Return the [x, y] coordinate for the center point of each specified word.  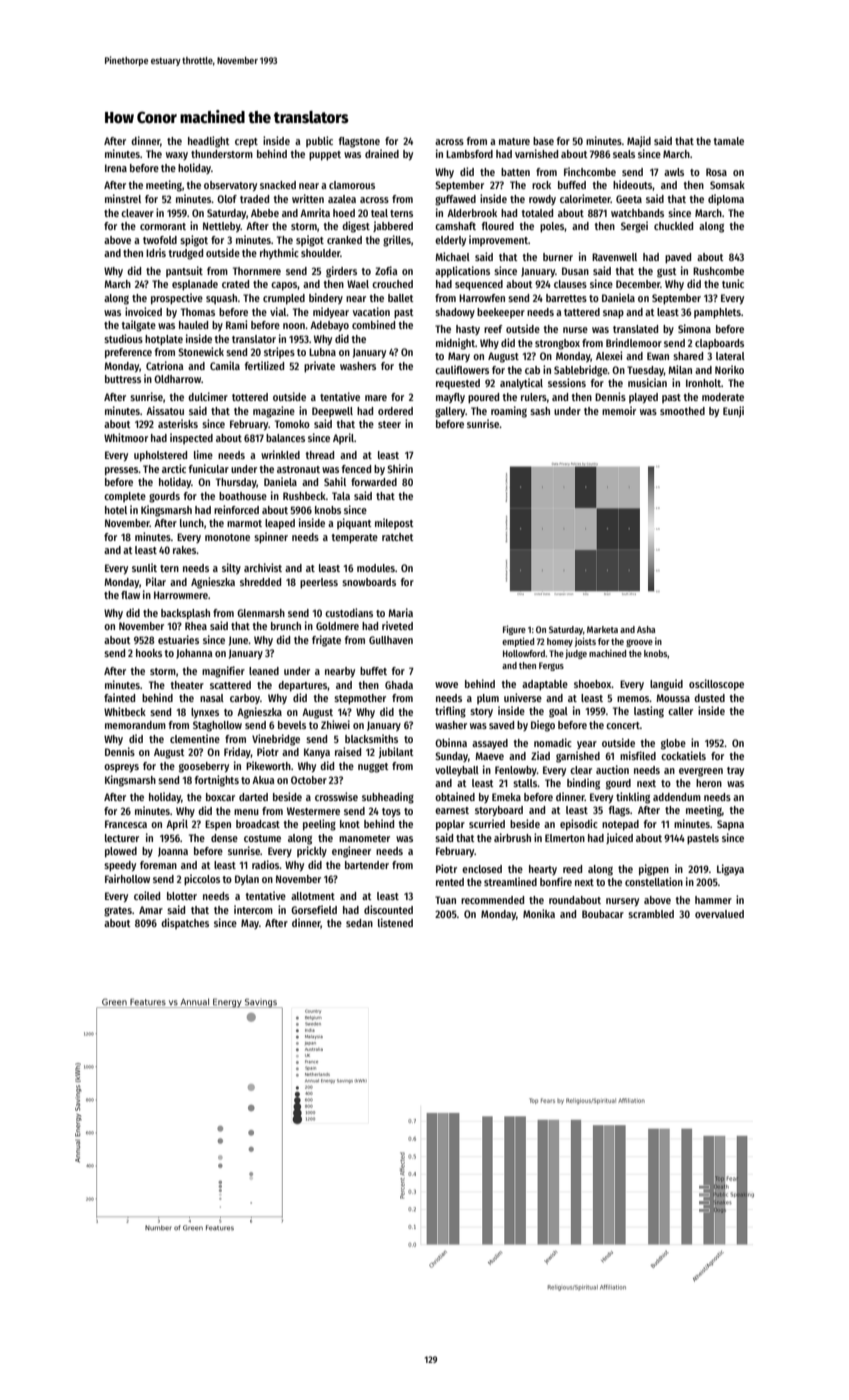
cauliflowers [462, 369]
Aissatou [165, 410]
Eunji [733, 411]
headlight [209, 142]
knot [350, 824]
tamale [728, 141]
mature [514, 141]
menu [246, 812]
